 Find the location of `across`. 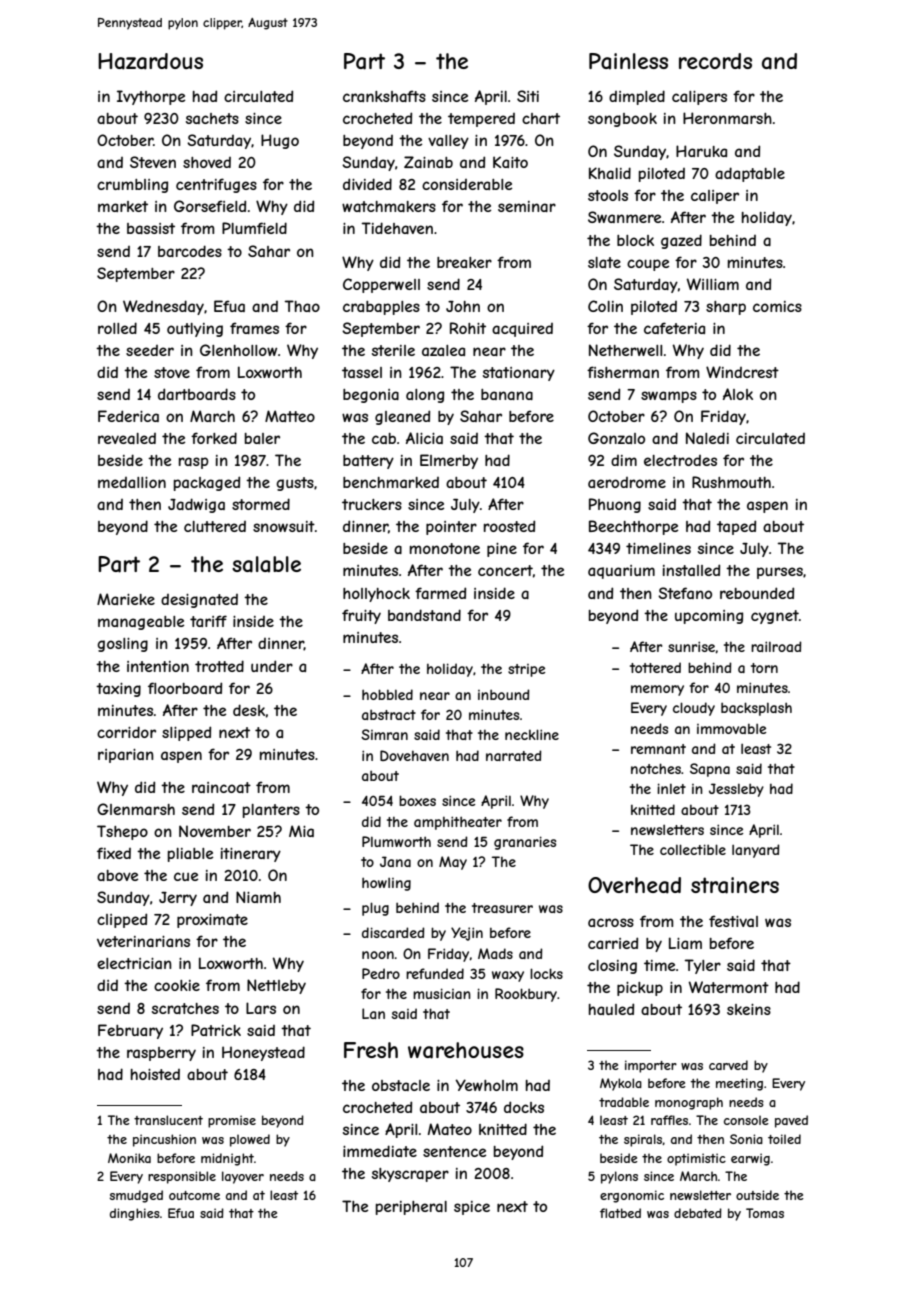

across is located at coordinates (611, 922).
